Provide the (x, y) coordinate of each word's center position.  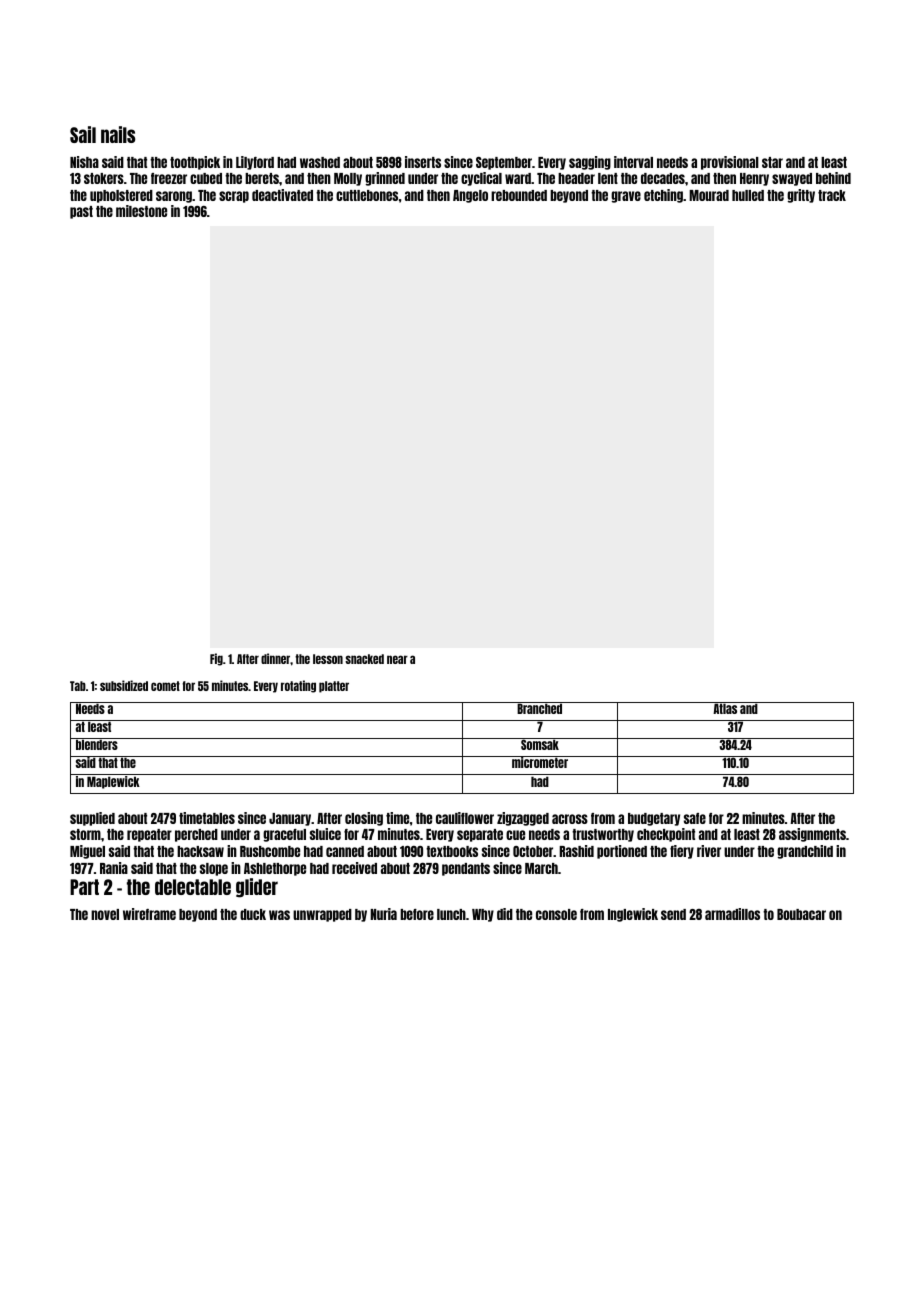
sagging (590, 163)
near (397, 659)
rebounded (519, 195)
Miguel (87, 852)
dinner (275, 658)
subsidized (124, 685)
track (832, 195)
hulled (748, 195)
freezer (169, 178)
